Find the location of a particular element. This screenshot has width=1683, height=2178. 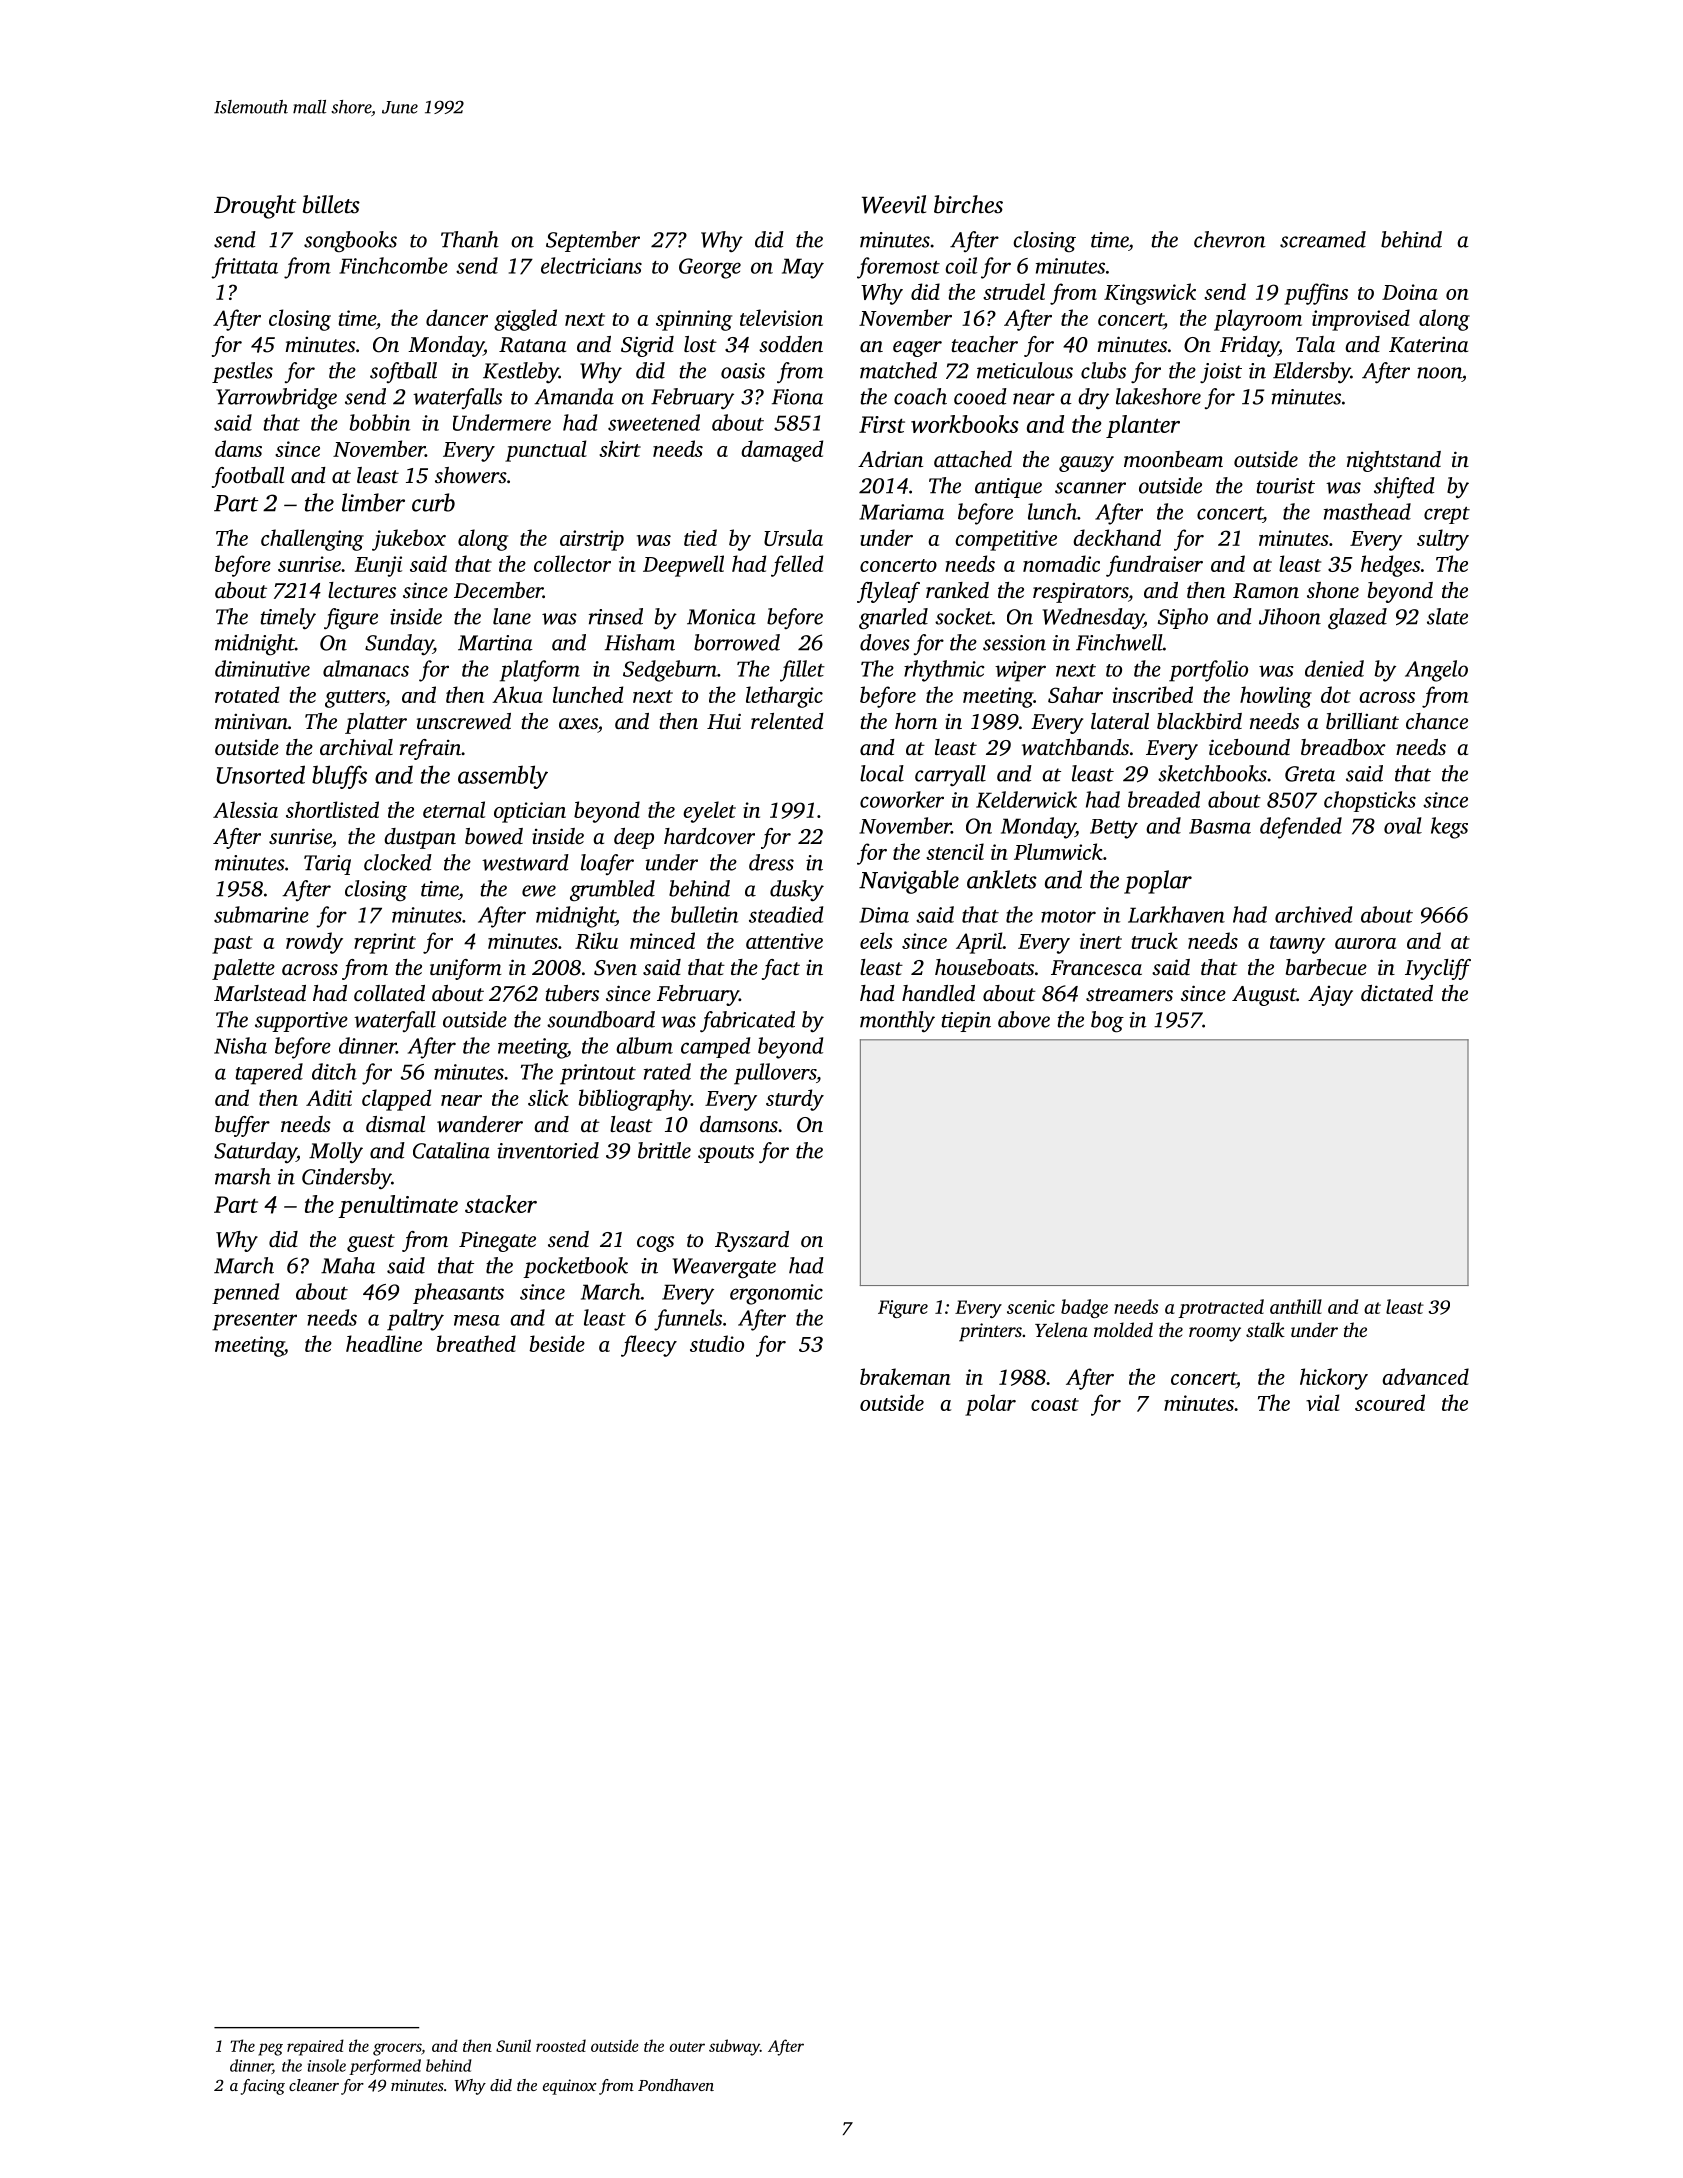

screamed is located at coordinates (1323, 239).
